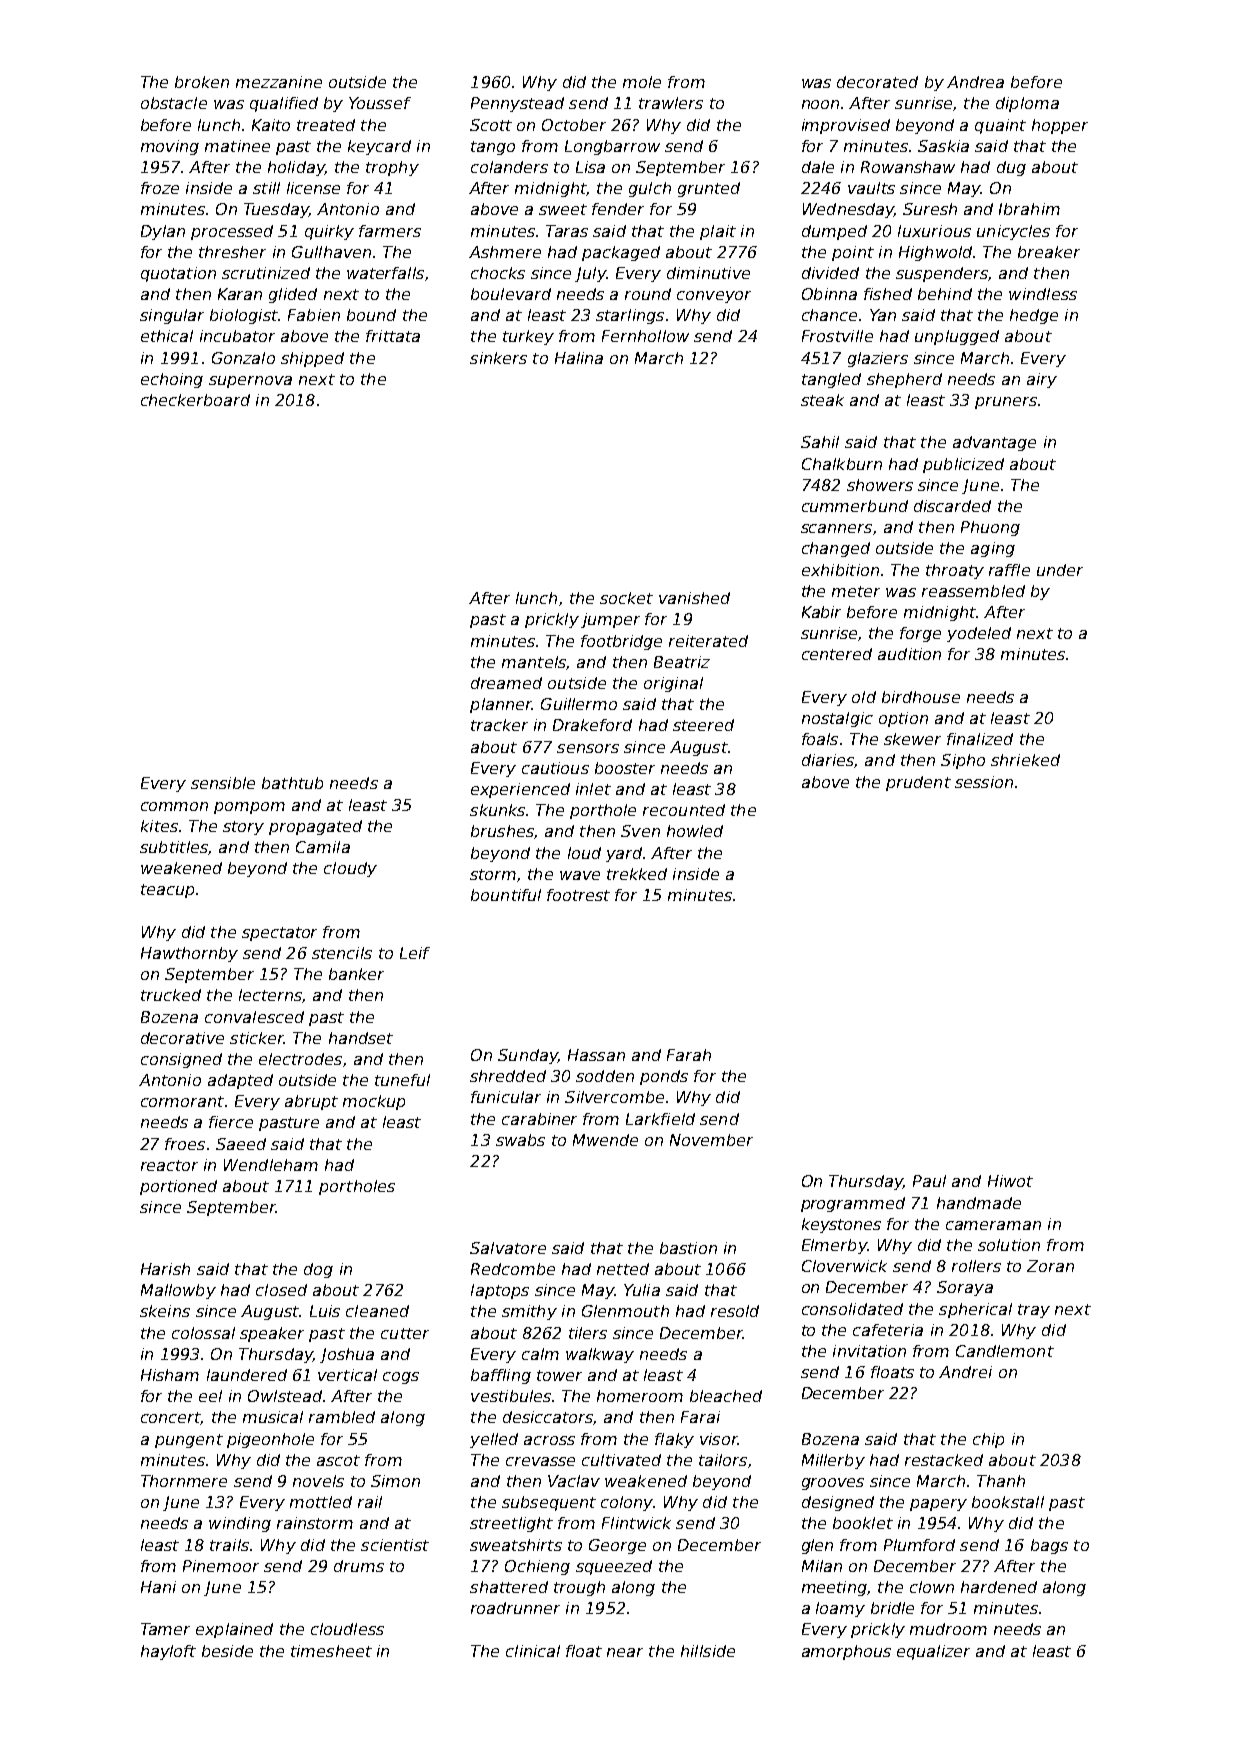 This screenshot has width=1233, height=1744. I want to click on roadrunner, so click(515, 1608).
